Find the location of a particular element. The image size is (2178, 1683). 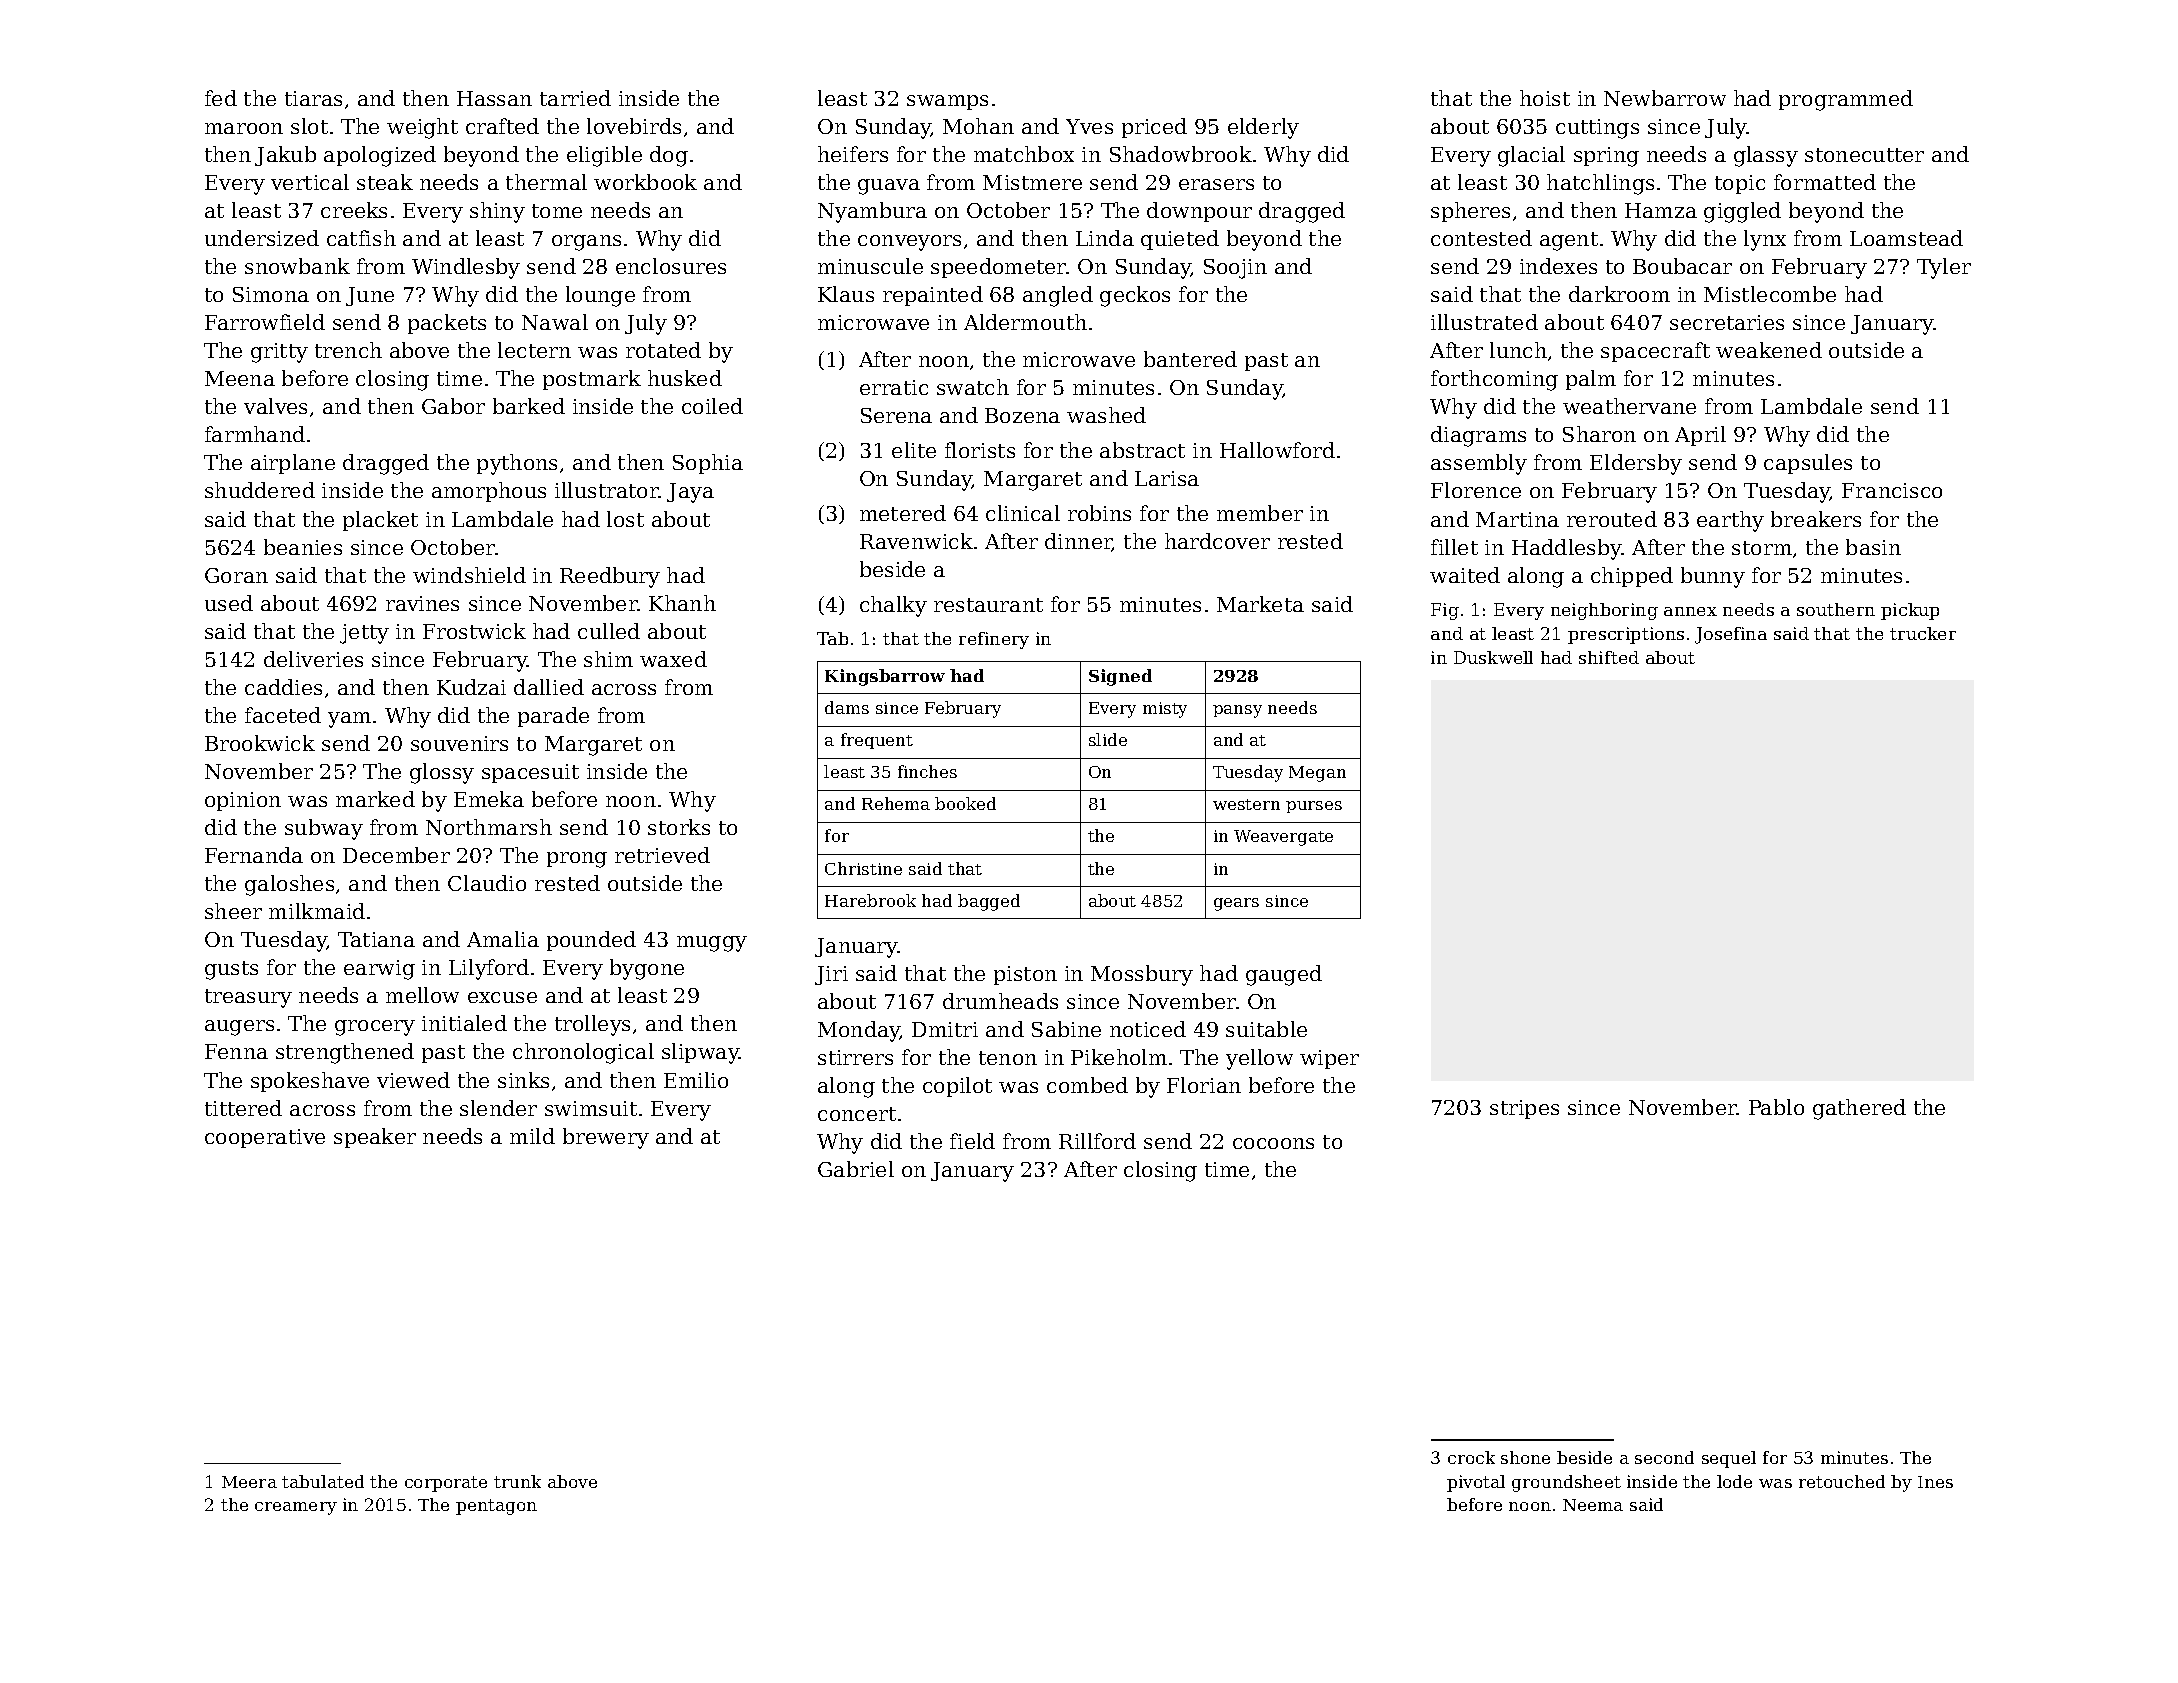

refinery is located at coordinates (994, 640).
